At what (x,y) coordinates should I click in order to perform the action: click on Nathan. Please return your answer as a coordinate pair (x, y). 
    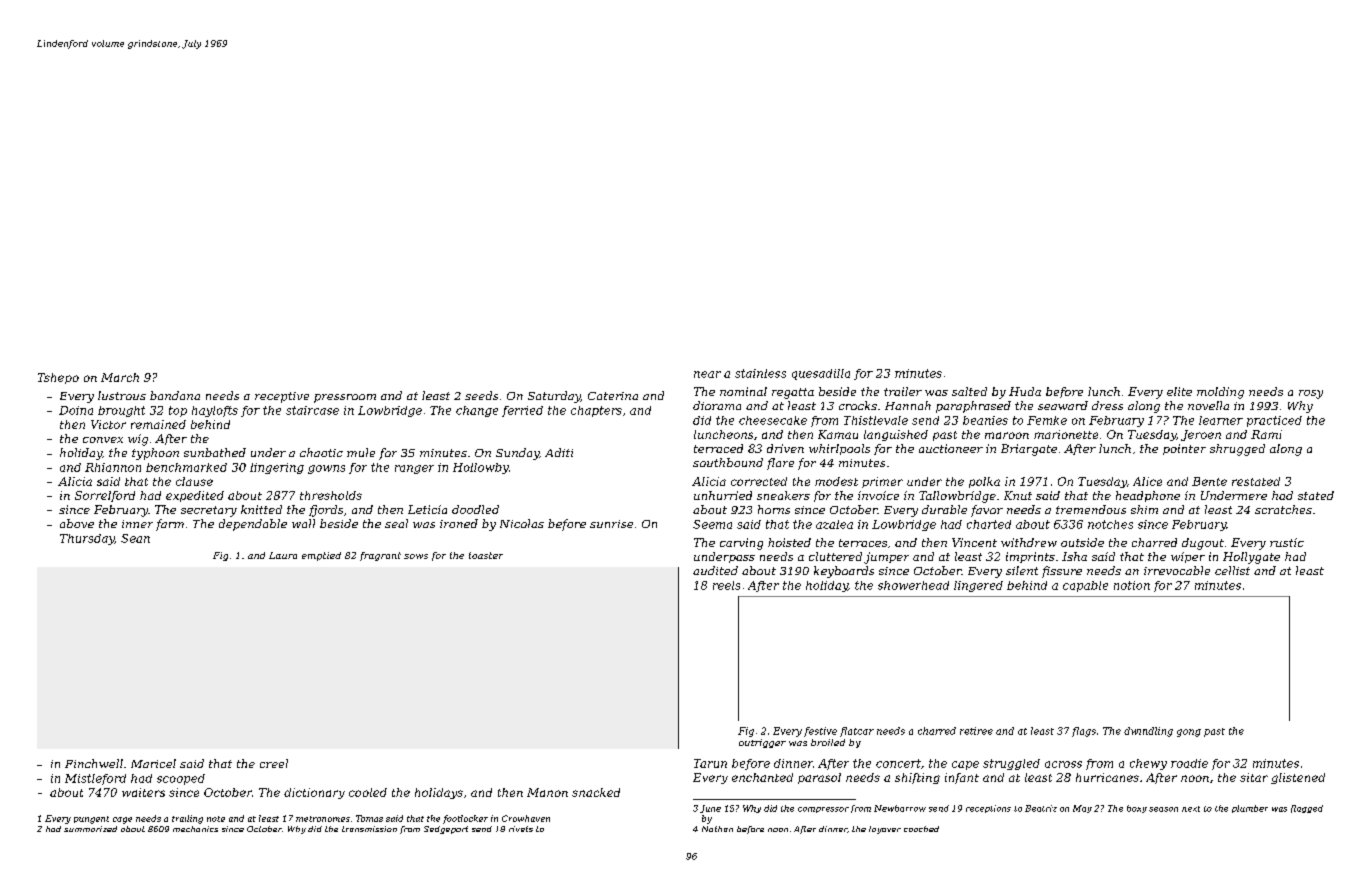
    Looking at the image, I should click on (717, 829).
